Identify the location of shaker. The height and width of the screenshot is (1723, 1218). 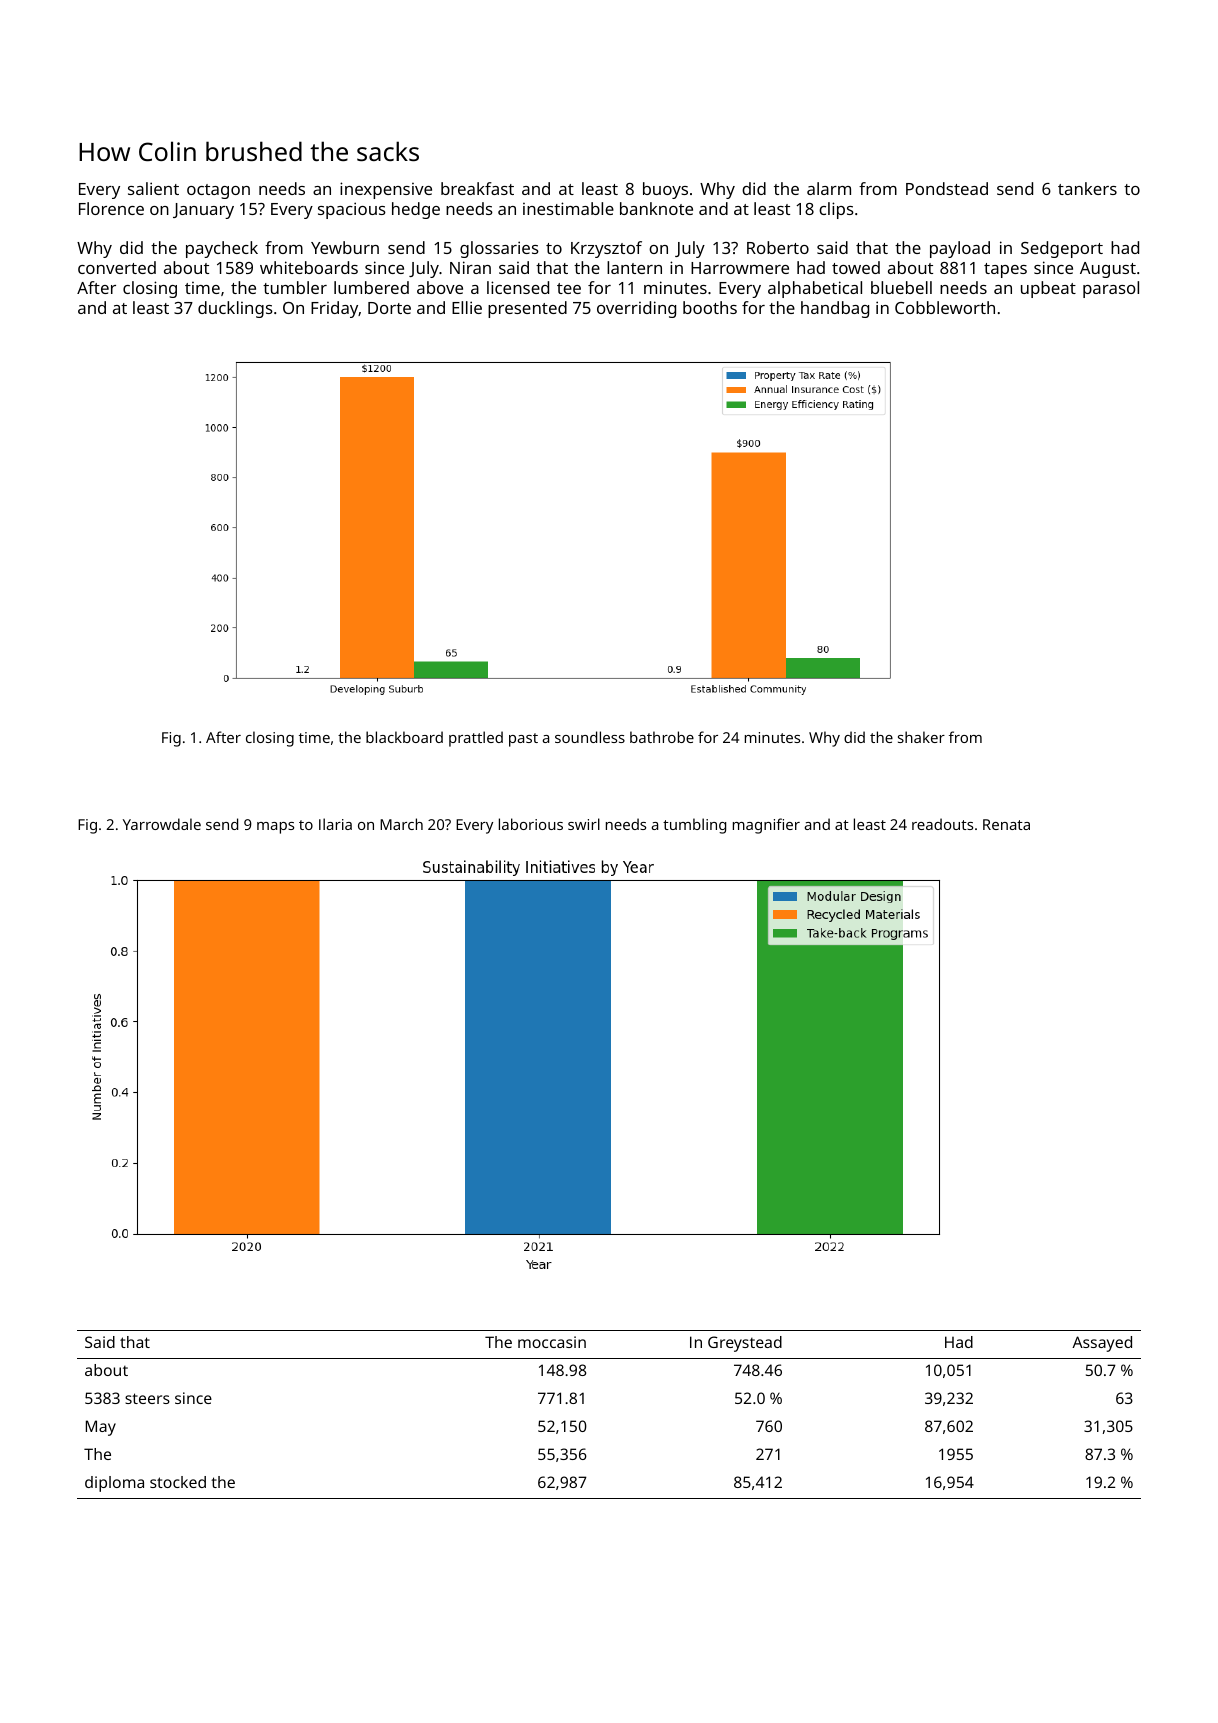
(921, 737).
